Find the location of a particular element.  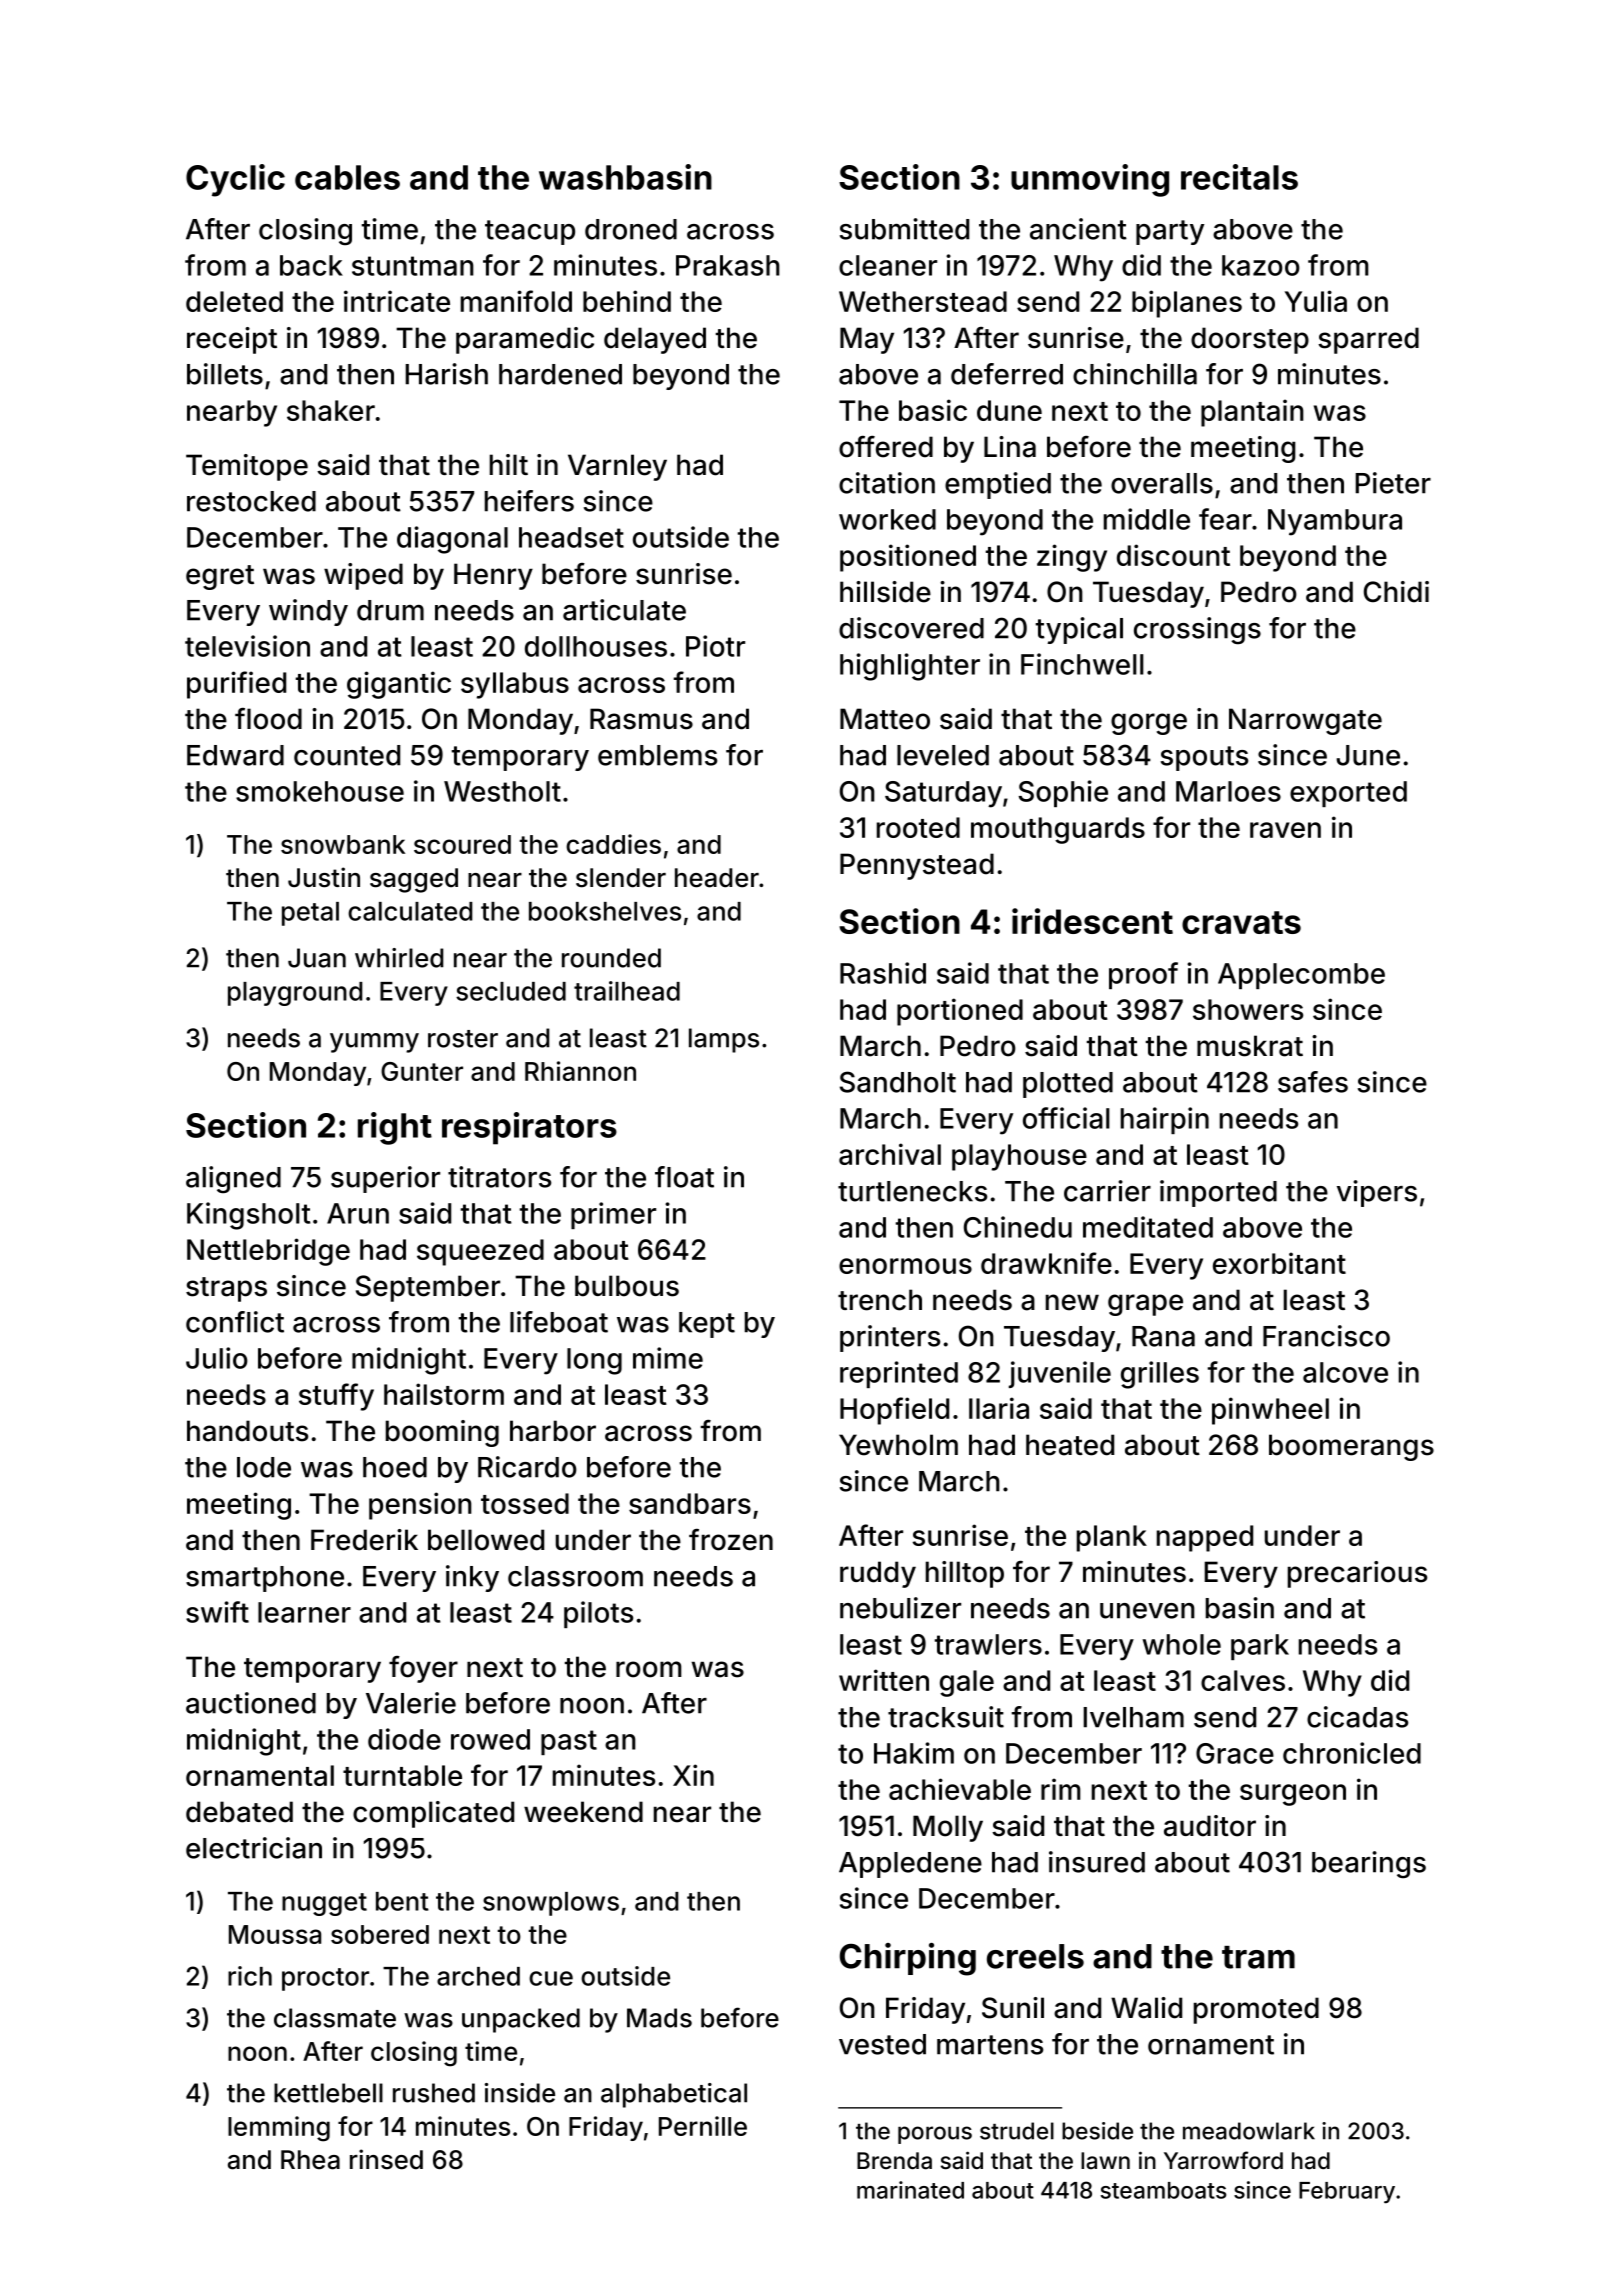

chinchilla is located at coordinates (1135, 374).
